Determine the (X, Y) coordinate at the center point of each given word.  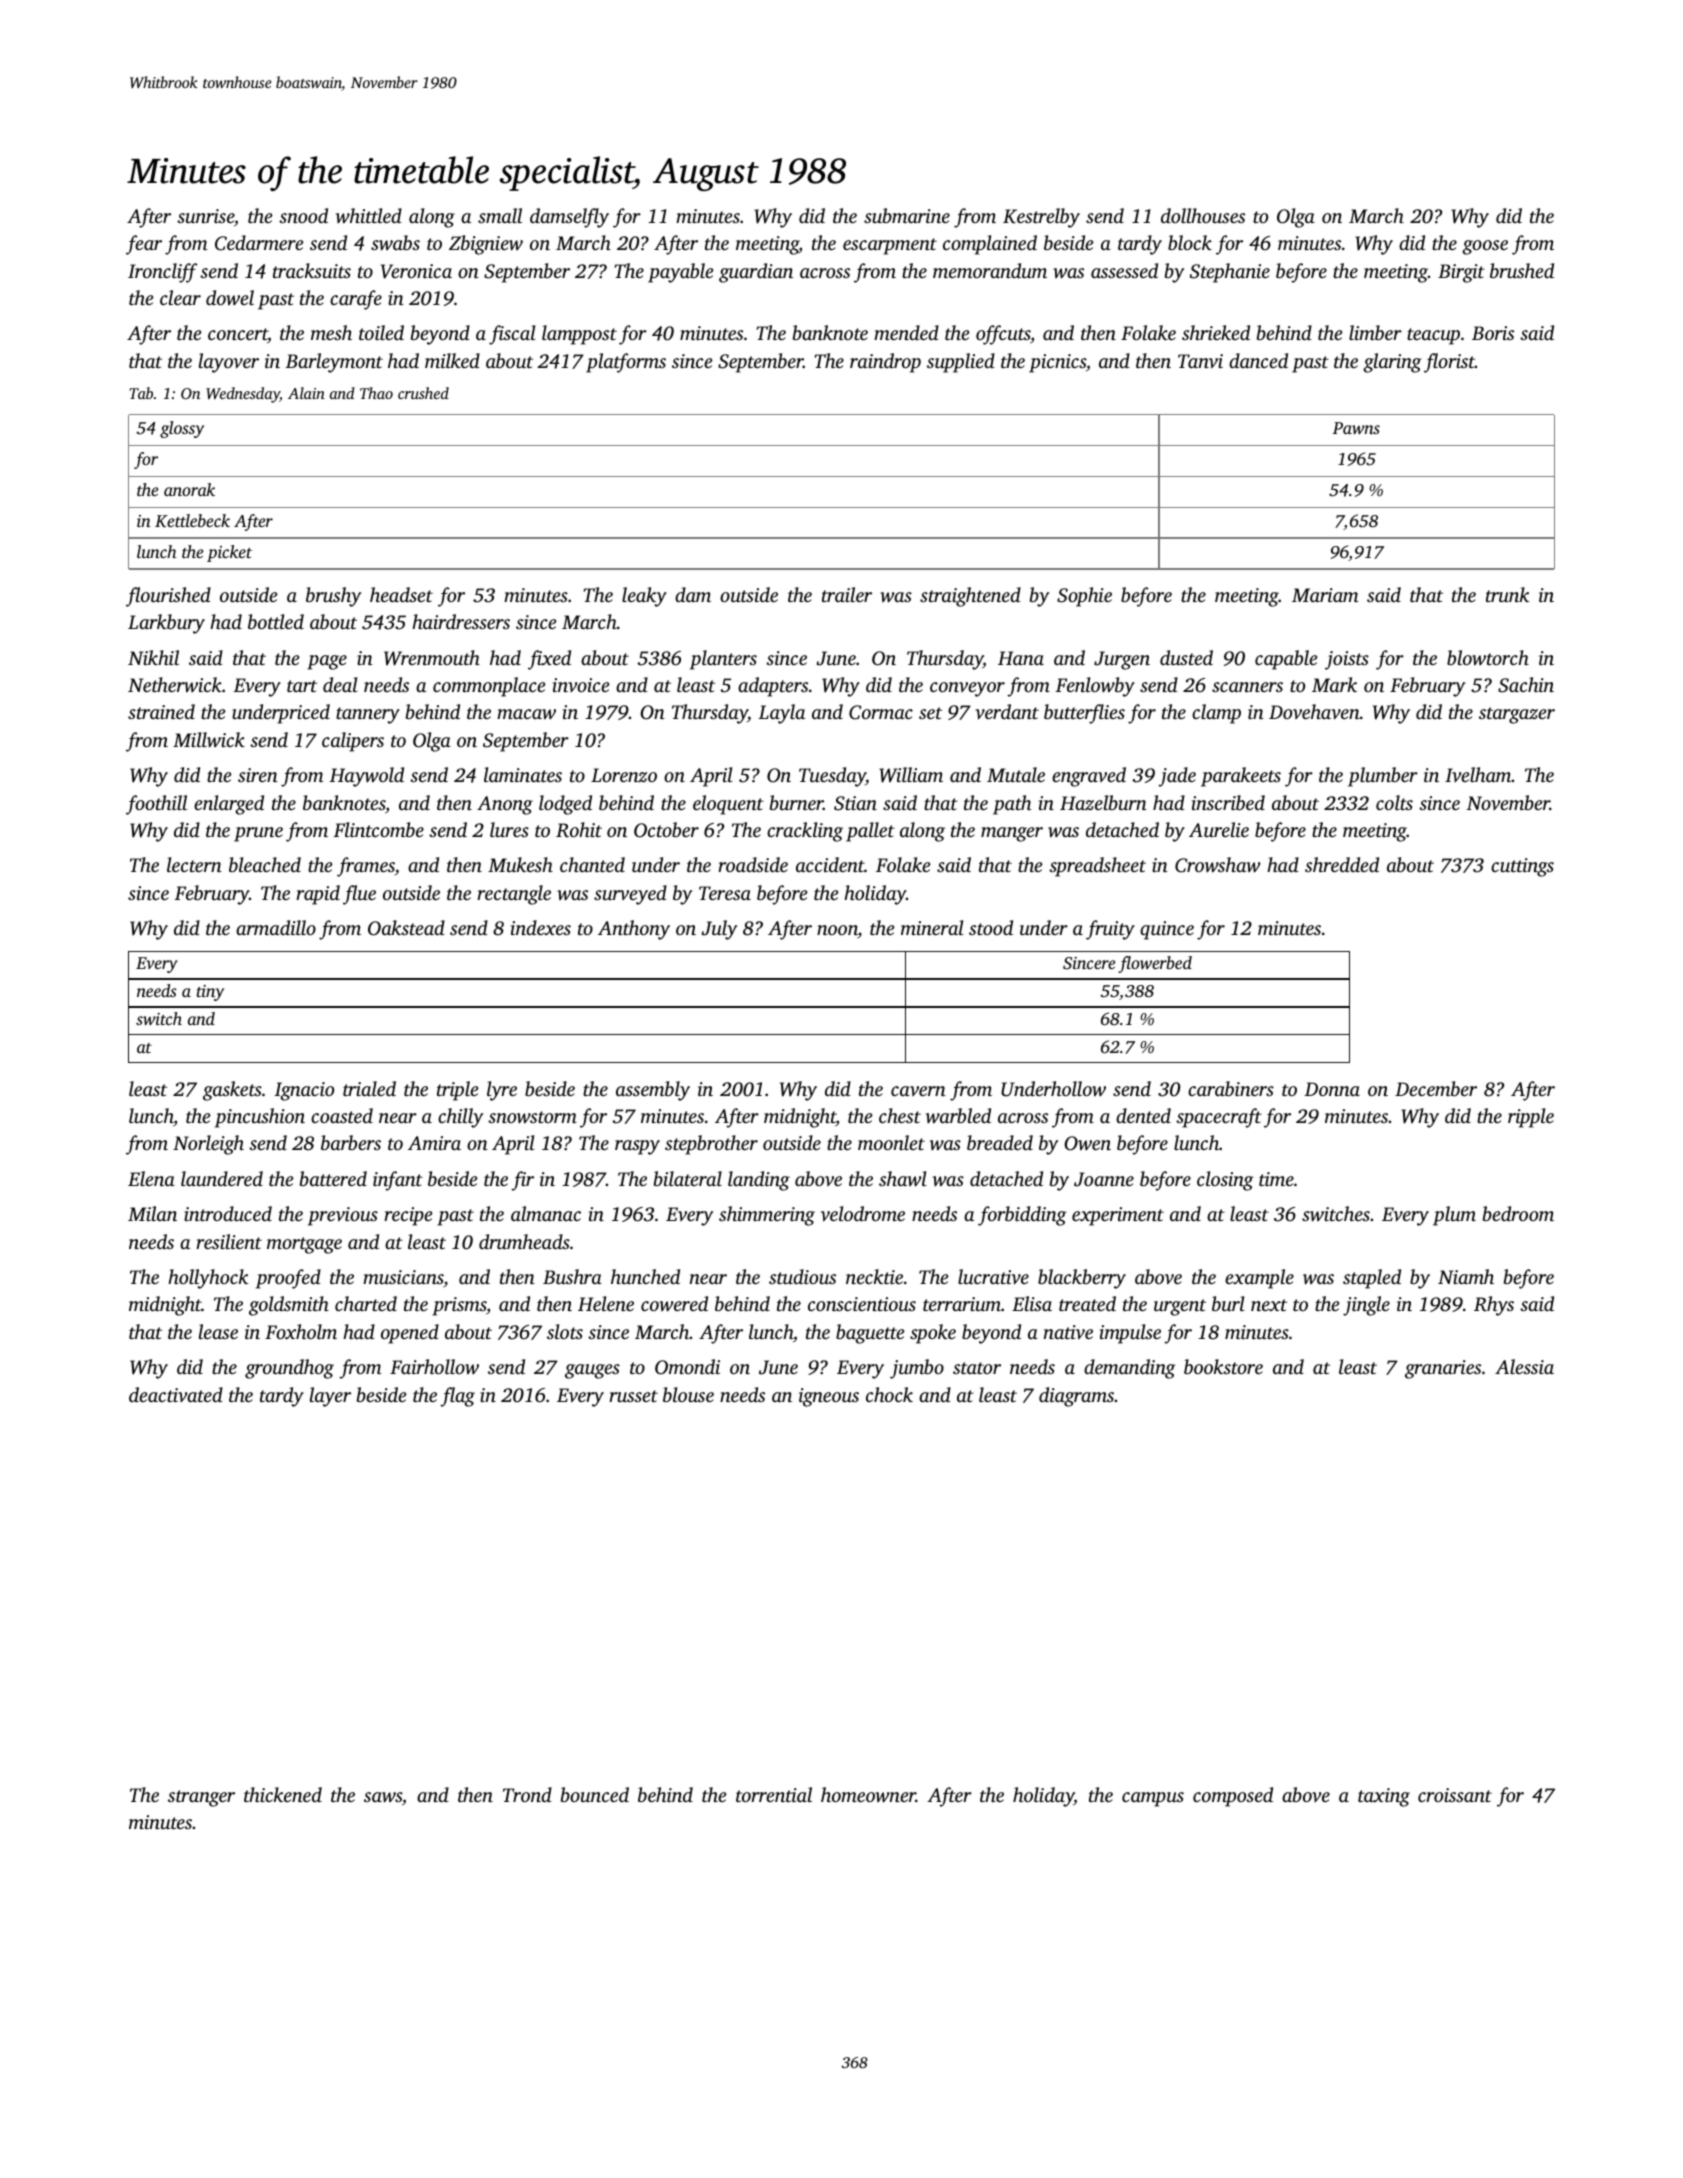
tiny (210, 993)
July (719, 930)
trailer (847, 594)
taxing (1384, 1797)
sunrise (205, 216)
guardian (756, 273)
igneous (829, 1397)
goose (1485, 247)
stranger (201, 1798)
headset (401, 594)
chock (889, 1394)
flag (457, 1397)
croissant (1455, 1795)
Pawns (1356, 428)
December (1436, 1088)
